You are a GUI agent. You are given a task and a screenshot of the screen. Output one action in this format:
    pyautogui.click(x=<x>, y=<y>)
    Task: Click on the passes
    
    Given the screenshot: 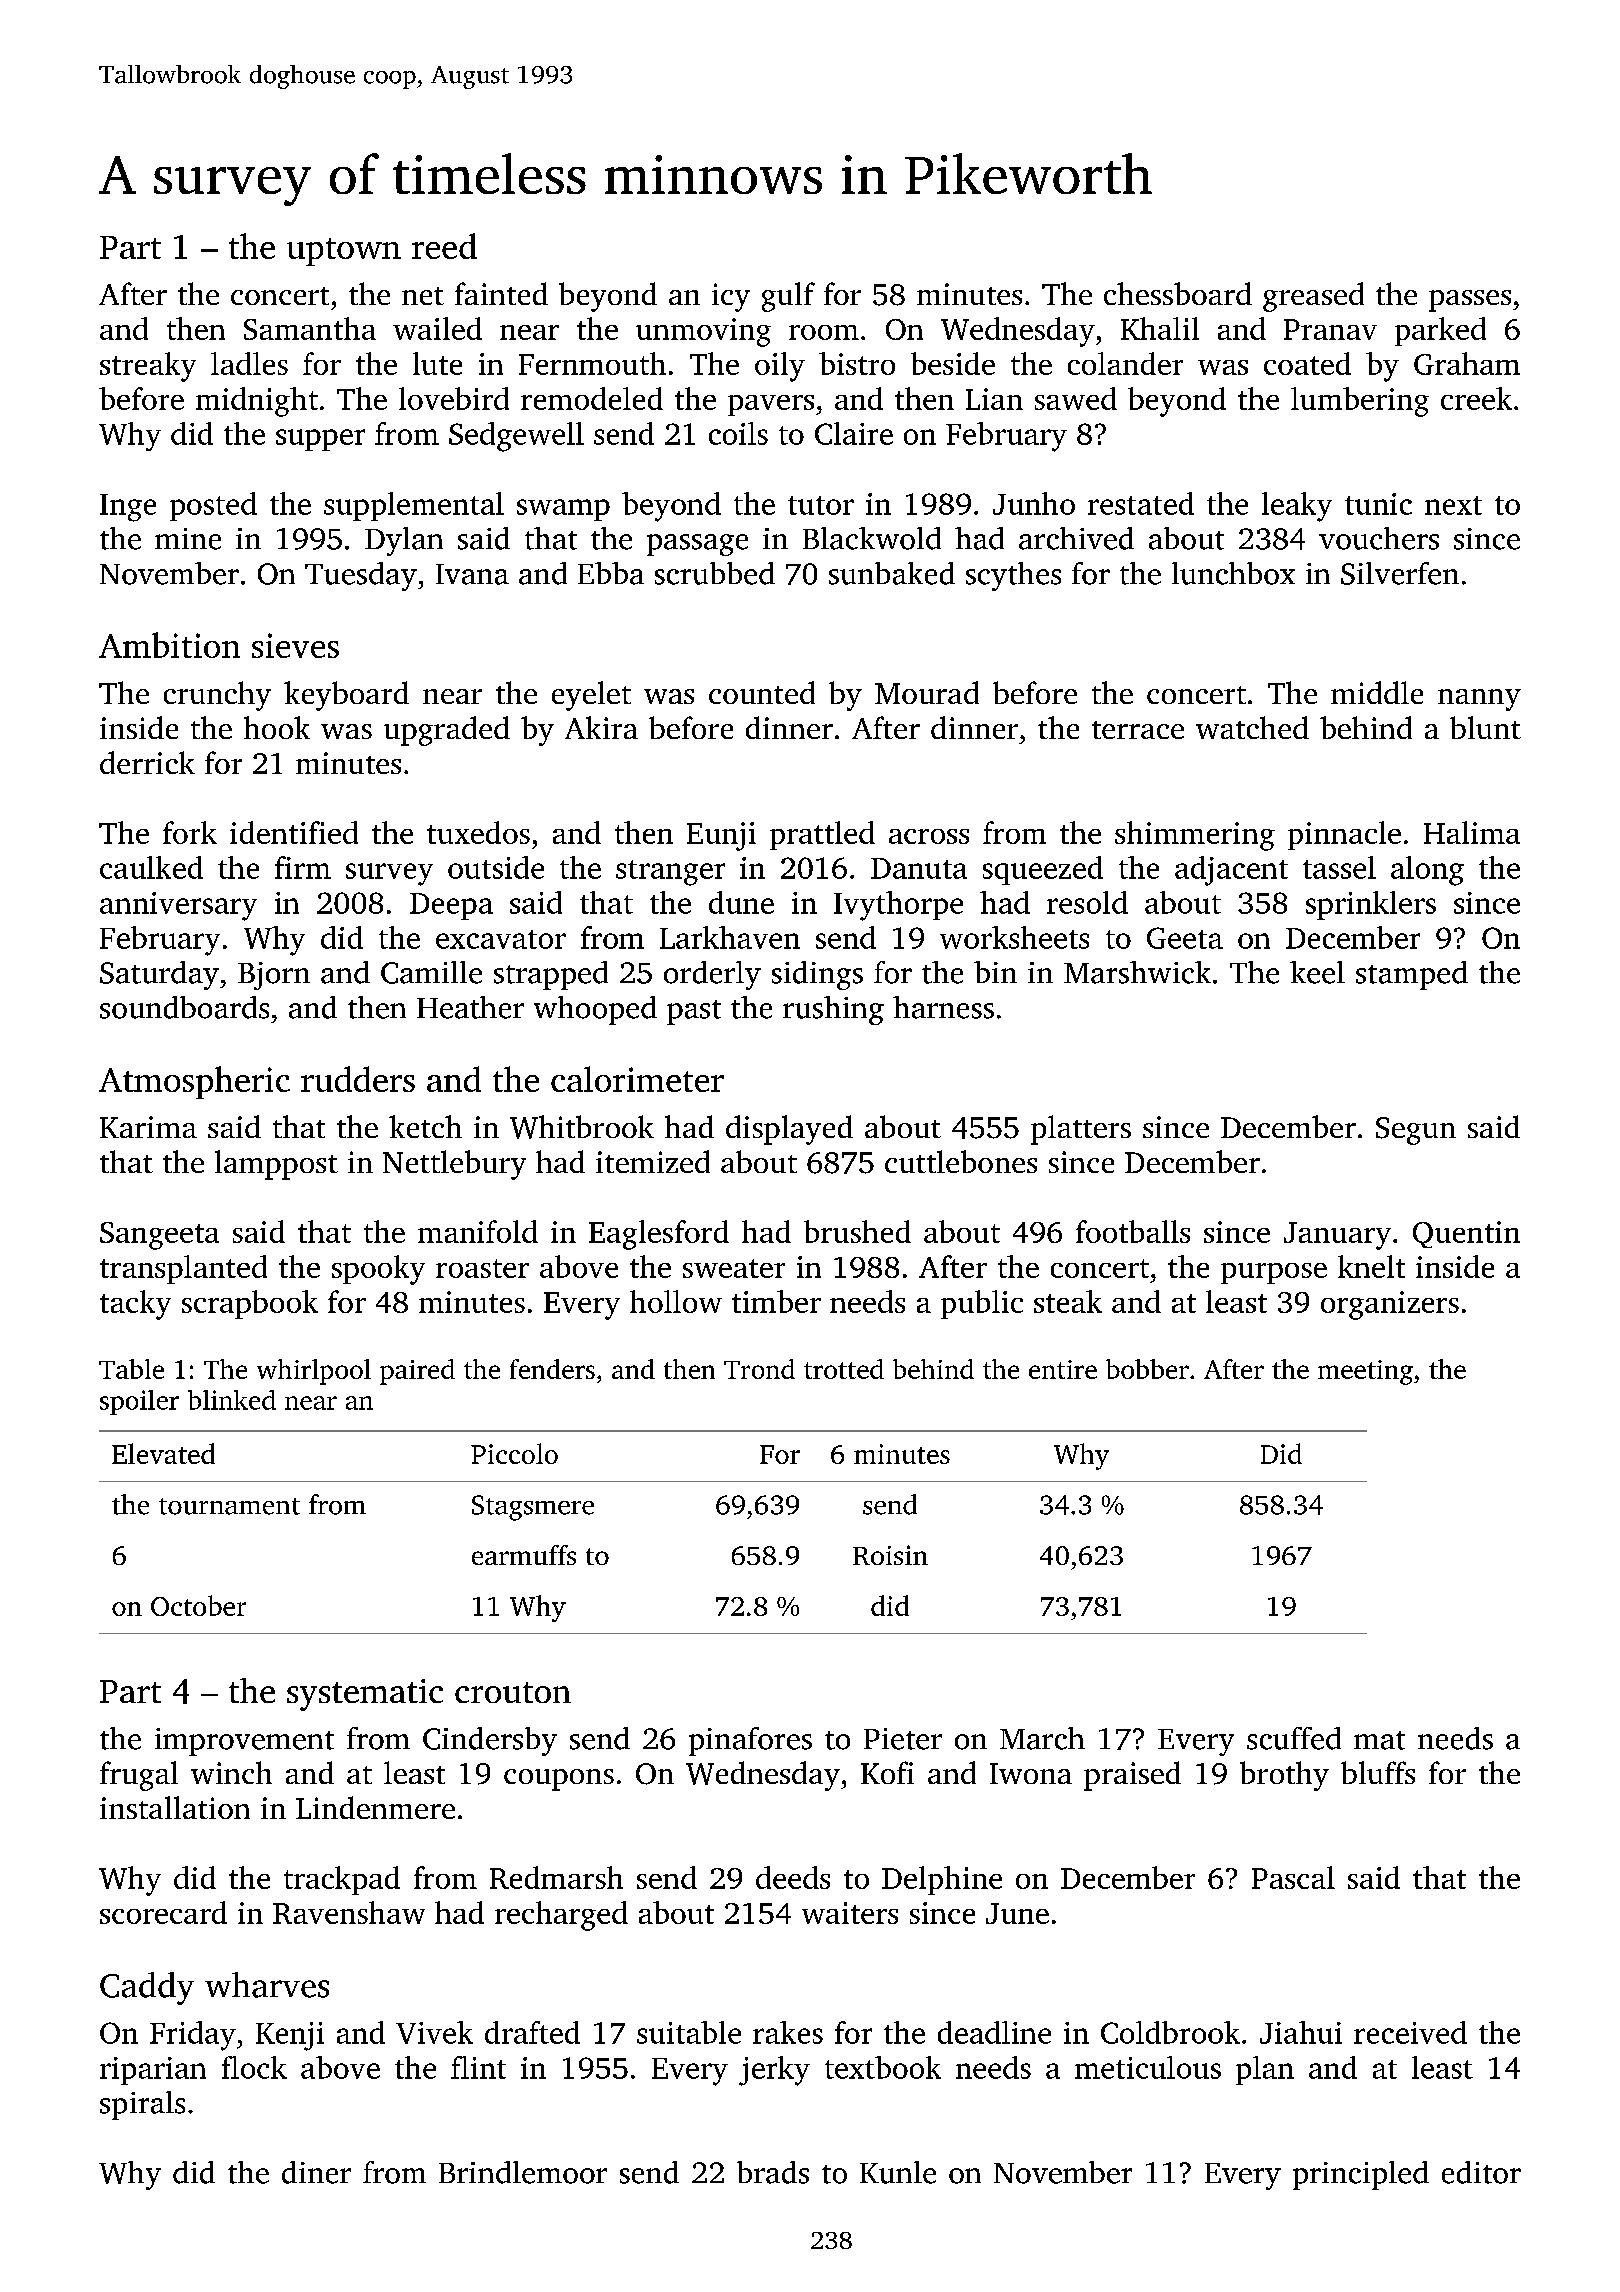 What is the action you would take?
    pyautogui.click(x=1470, y=301)
